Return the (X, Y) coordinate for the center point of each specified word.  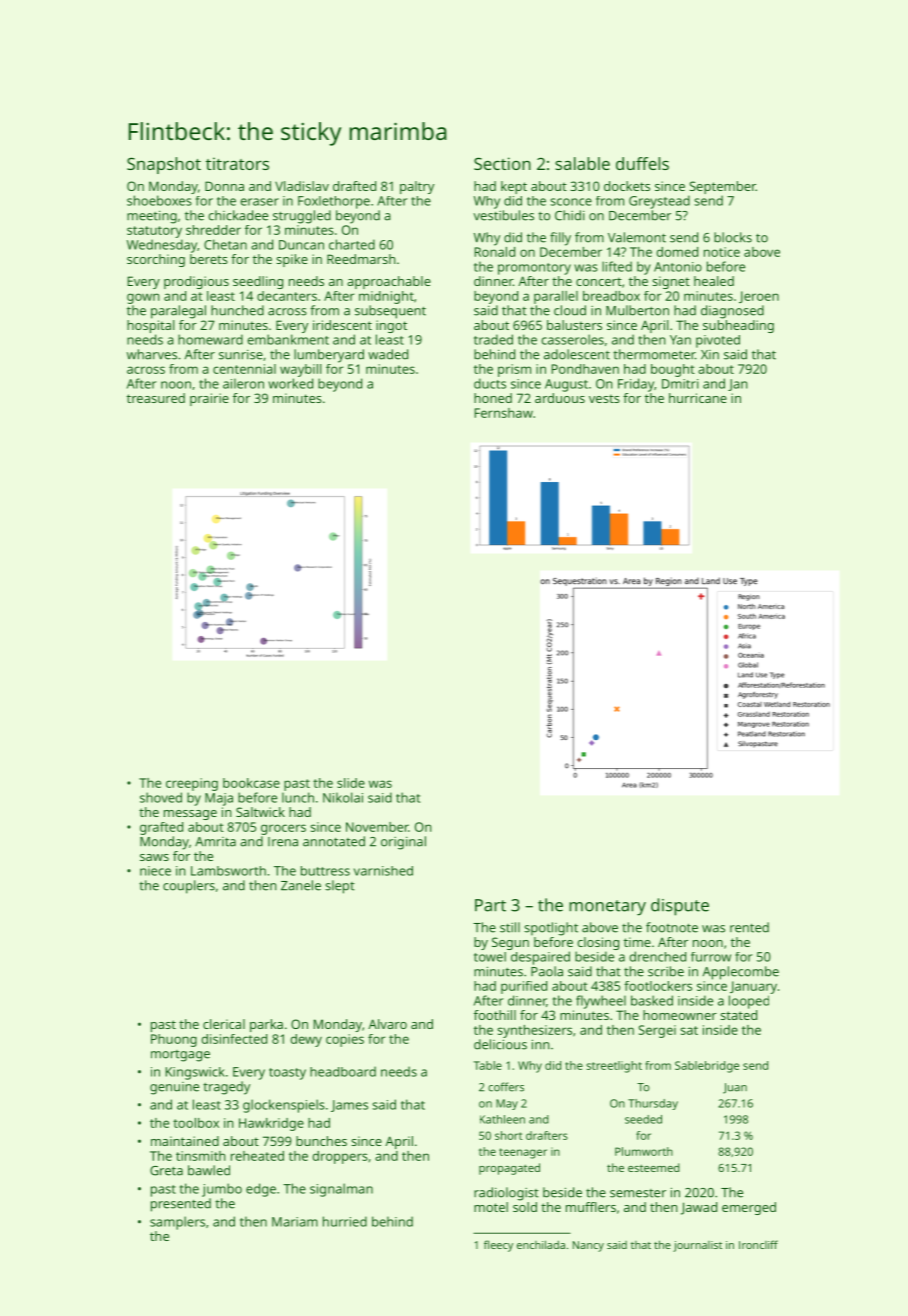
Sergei (657, 1031)
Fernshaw (504, 413)
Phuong (174, 1040)
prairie (209, 399)
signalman (341, 1190)
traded (493, 339)
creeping (192, 784)
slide (351, 783)
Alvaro (387, 1024)
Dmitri (680, 384)
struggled (302, 217)
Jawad (699, 1208)
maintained (185, 1141)
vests (604, 398)
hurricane (698, 398)
